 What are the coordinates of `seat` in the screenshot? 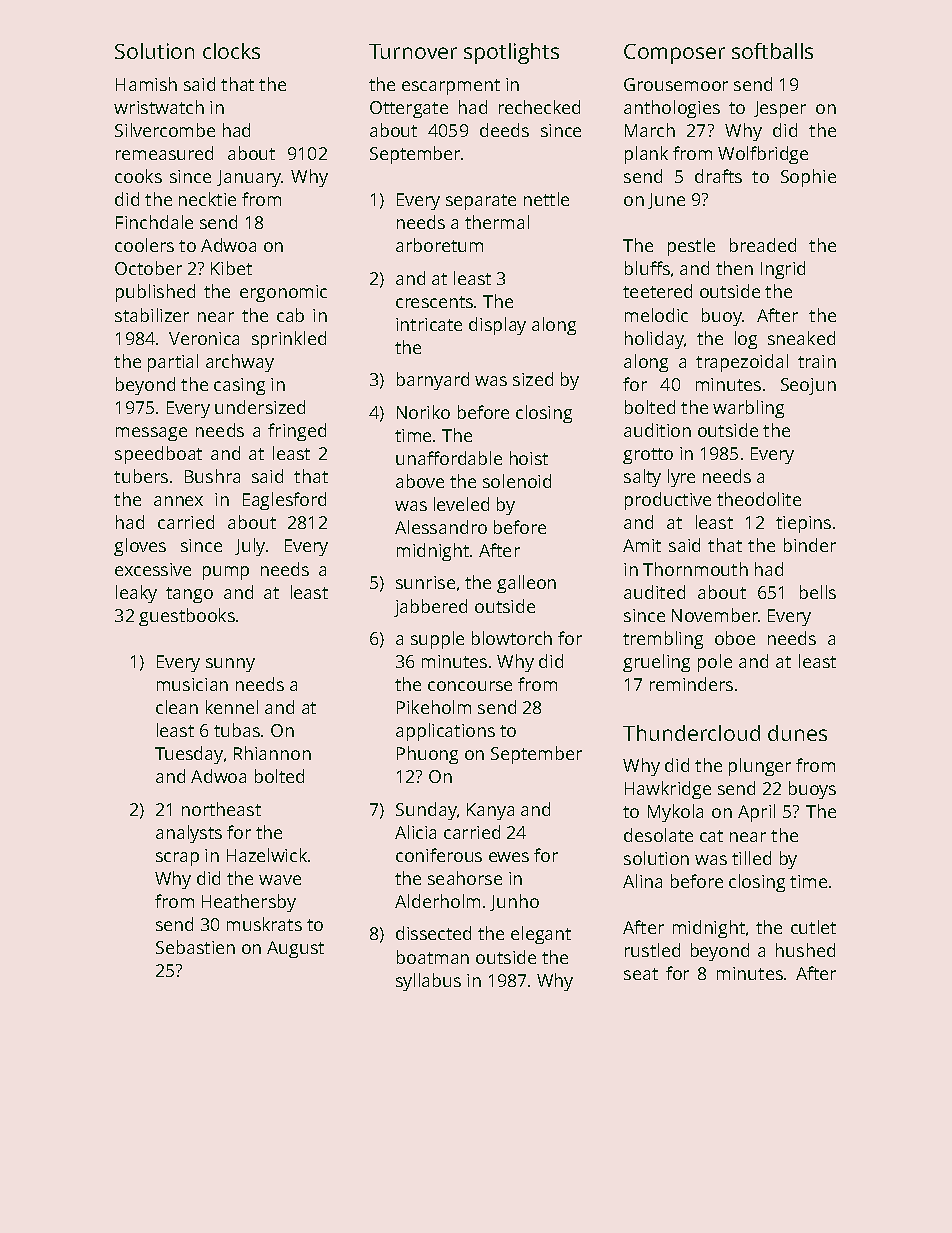 It's located at (641, 974).
